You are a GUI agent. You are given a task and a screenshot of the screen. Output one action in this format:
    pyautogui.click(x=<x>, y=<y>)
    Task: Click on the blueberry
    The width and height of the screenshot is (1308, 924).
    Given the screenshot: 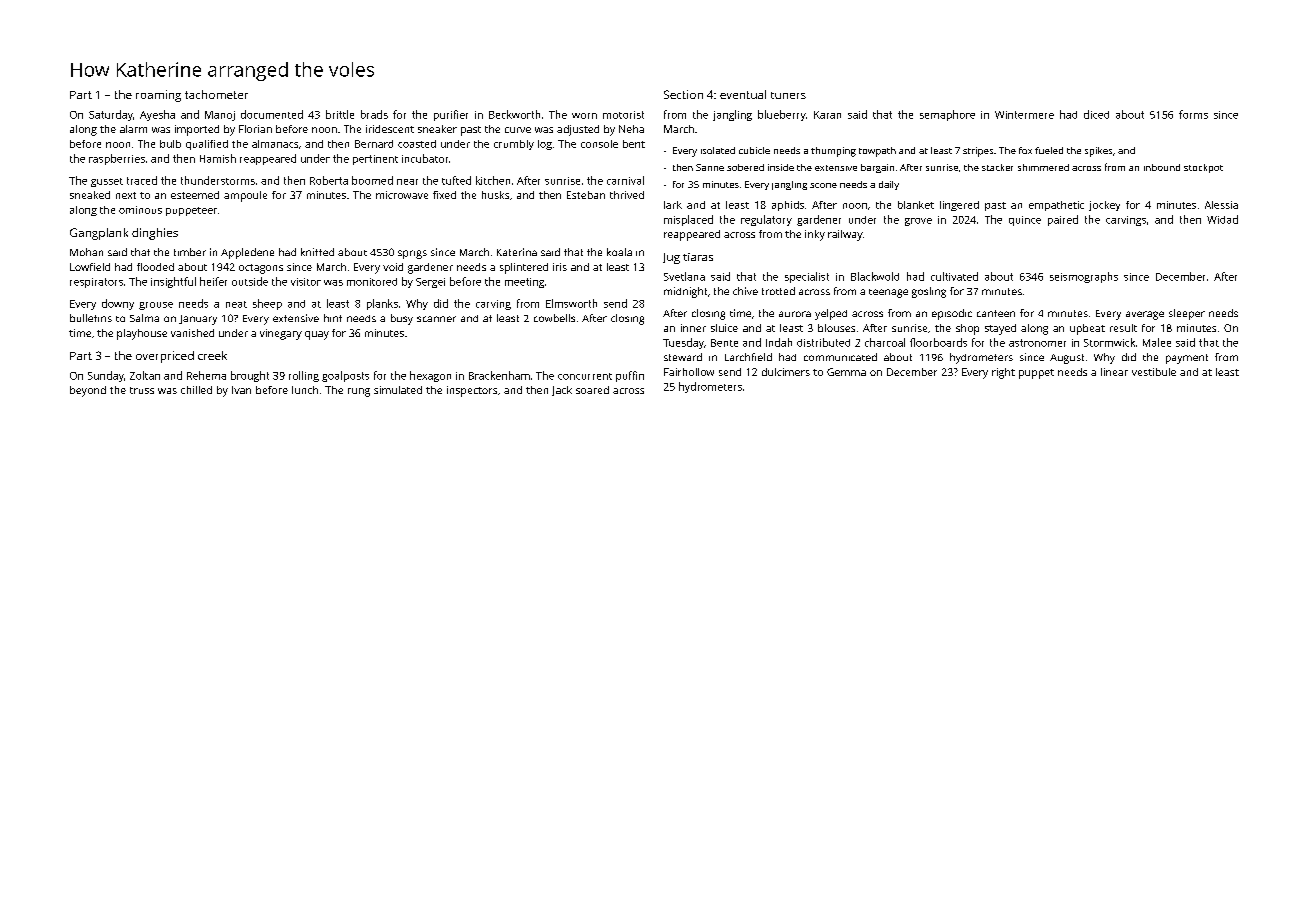 What is the action you would take?
    pyautogui.click(x=782, y=115)
